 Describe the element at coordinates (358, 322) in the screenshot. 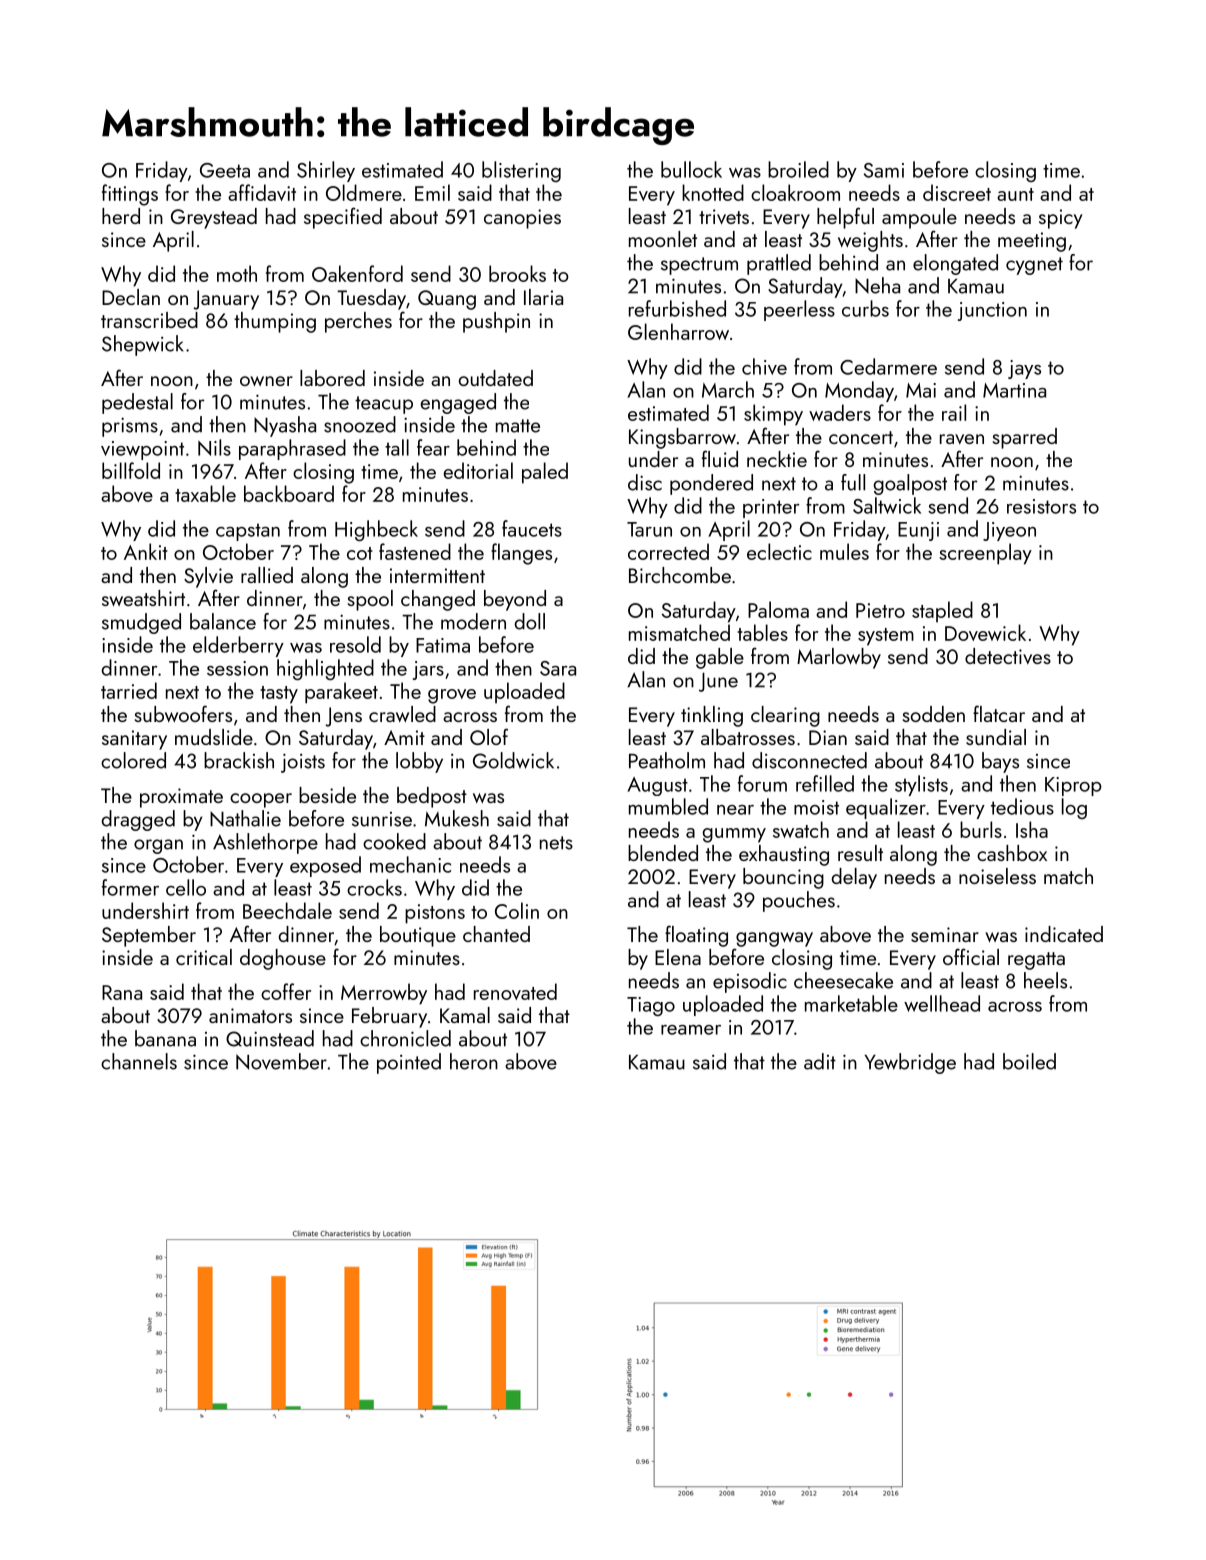

I see `perches` at that location.
